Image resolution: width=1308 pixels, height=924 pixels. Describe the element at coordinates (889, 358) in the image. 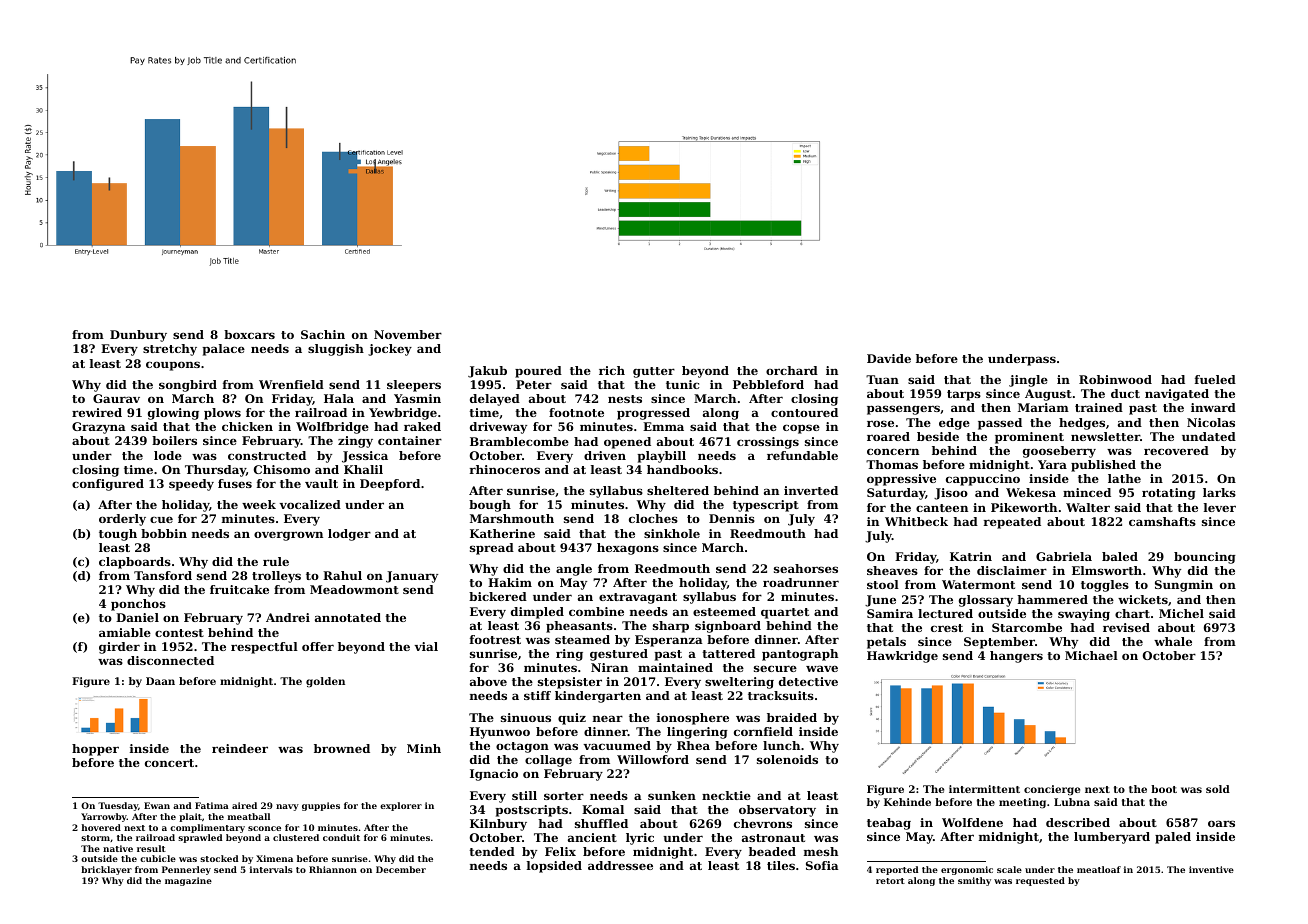

I see `Davide` at that location.
